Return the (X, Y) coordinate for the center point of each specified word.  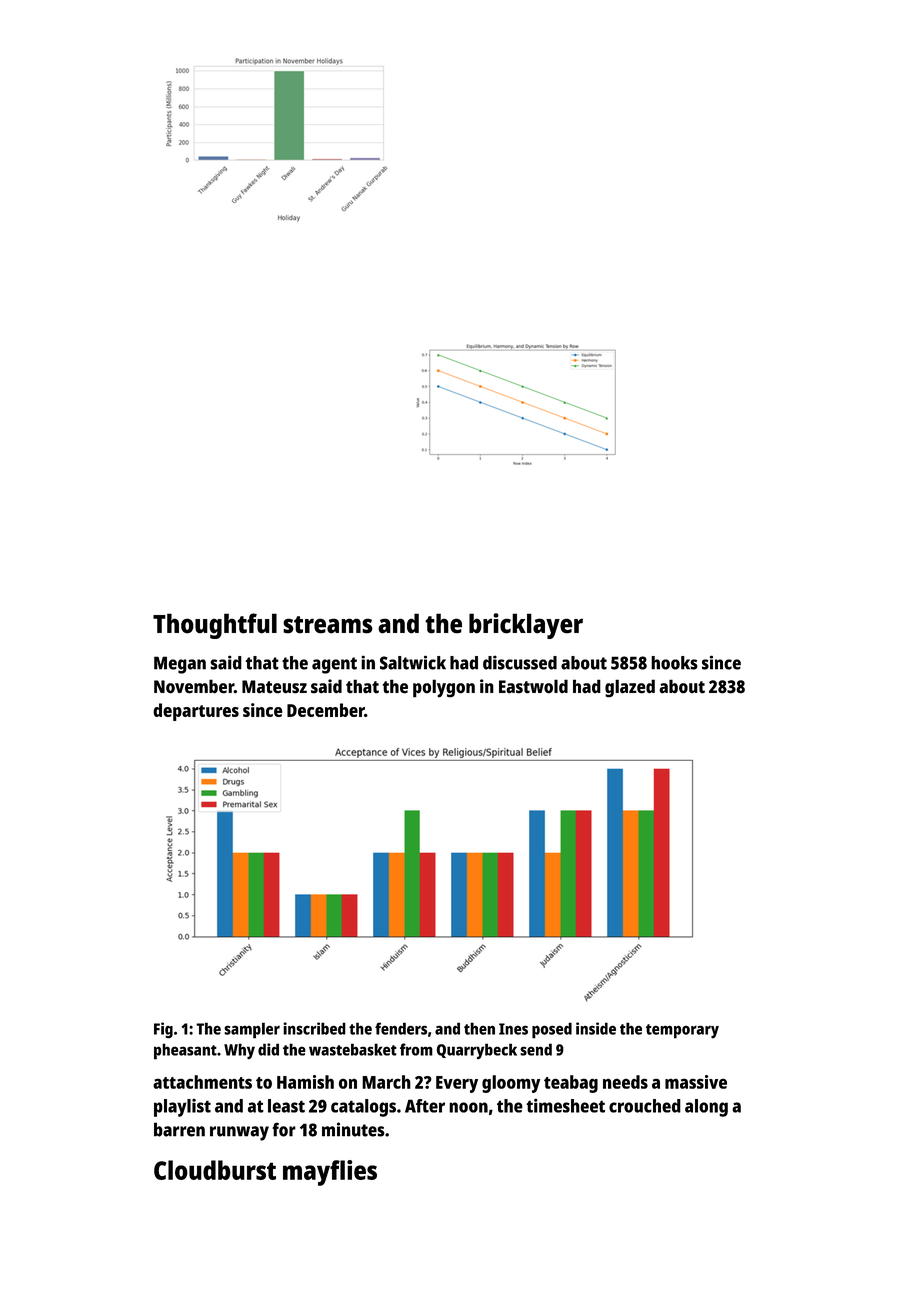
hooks (674, 663)
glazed (630, 688)
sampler (252, 1030)
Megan (180, 665)
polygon (444, 688)
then (479, 1028)
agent (334, 665)
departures (196, 712)
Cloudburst (215, 1170)
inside (596, 1028)
